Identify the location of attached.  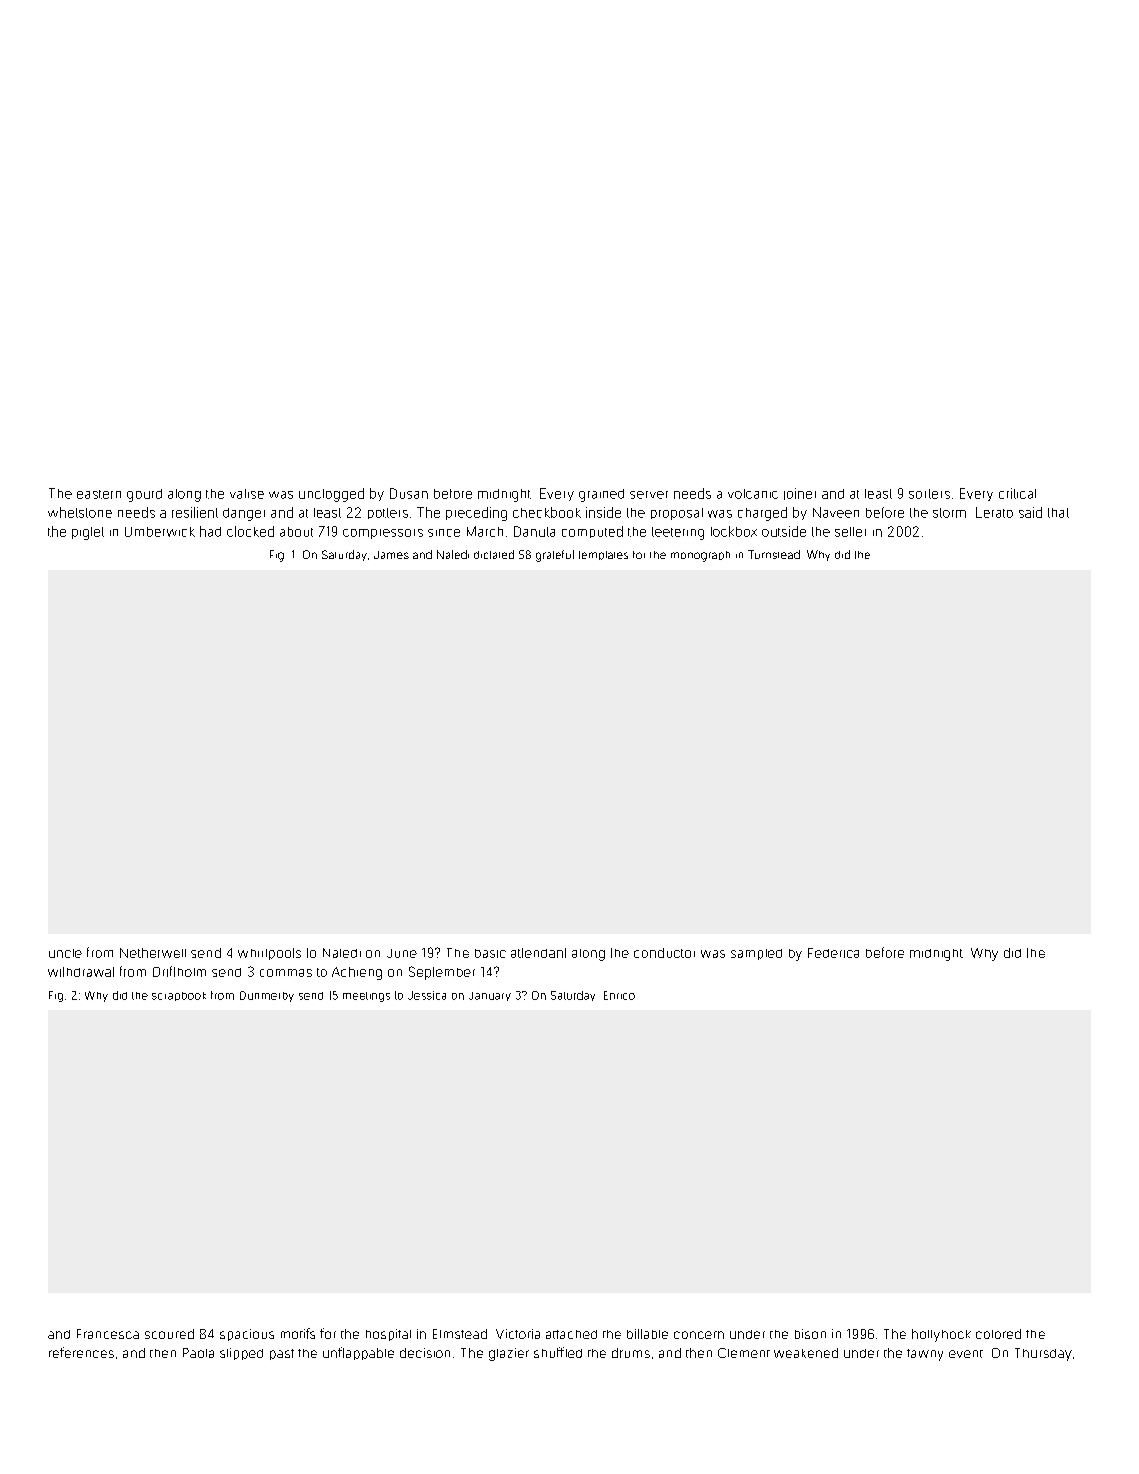
(571, 1334).
